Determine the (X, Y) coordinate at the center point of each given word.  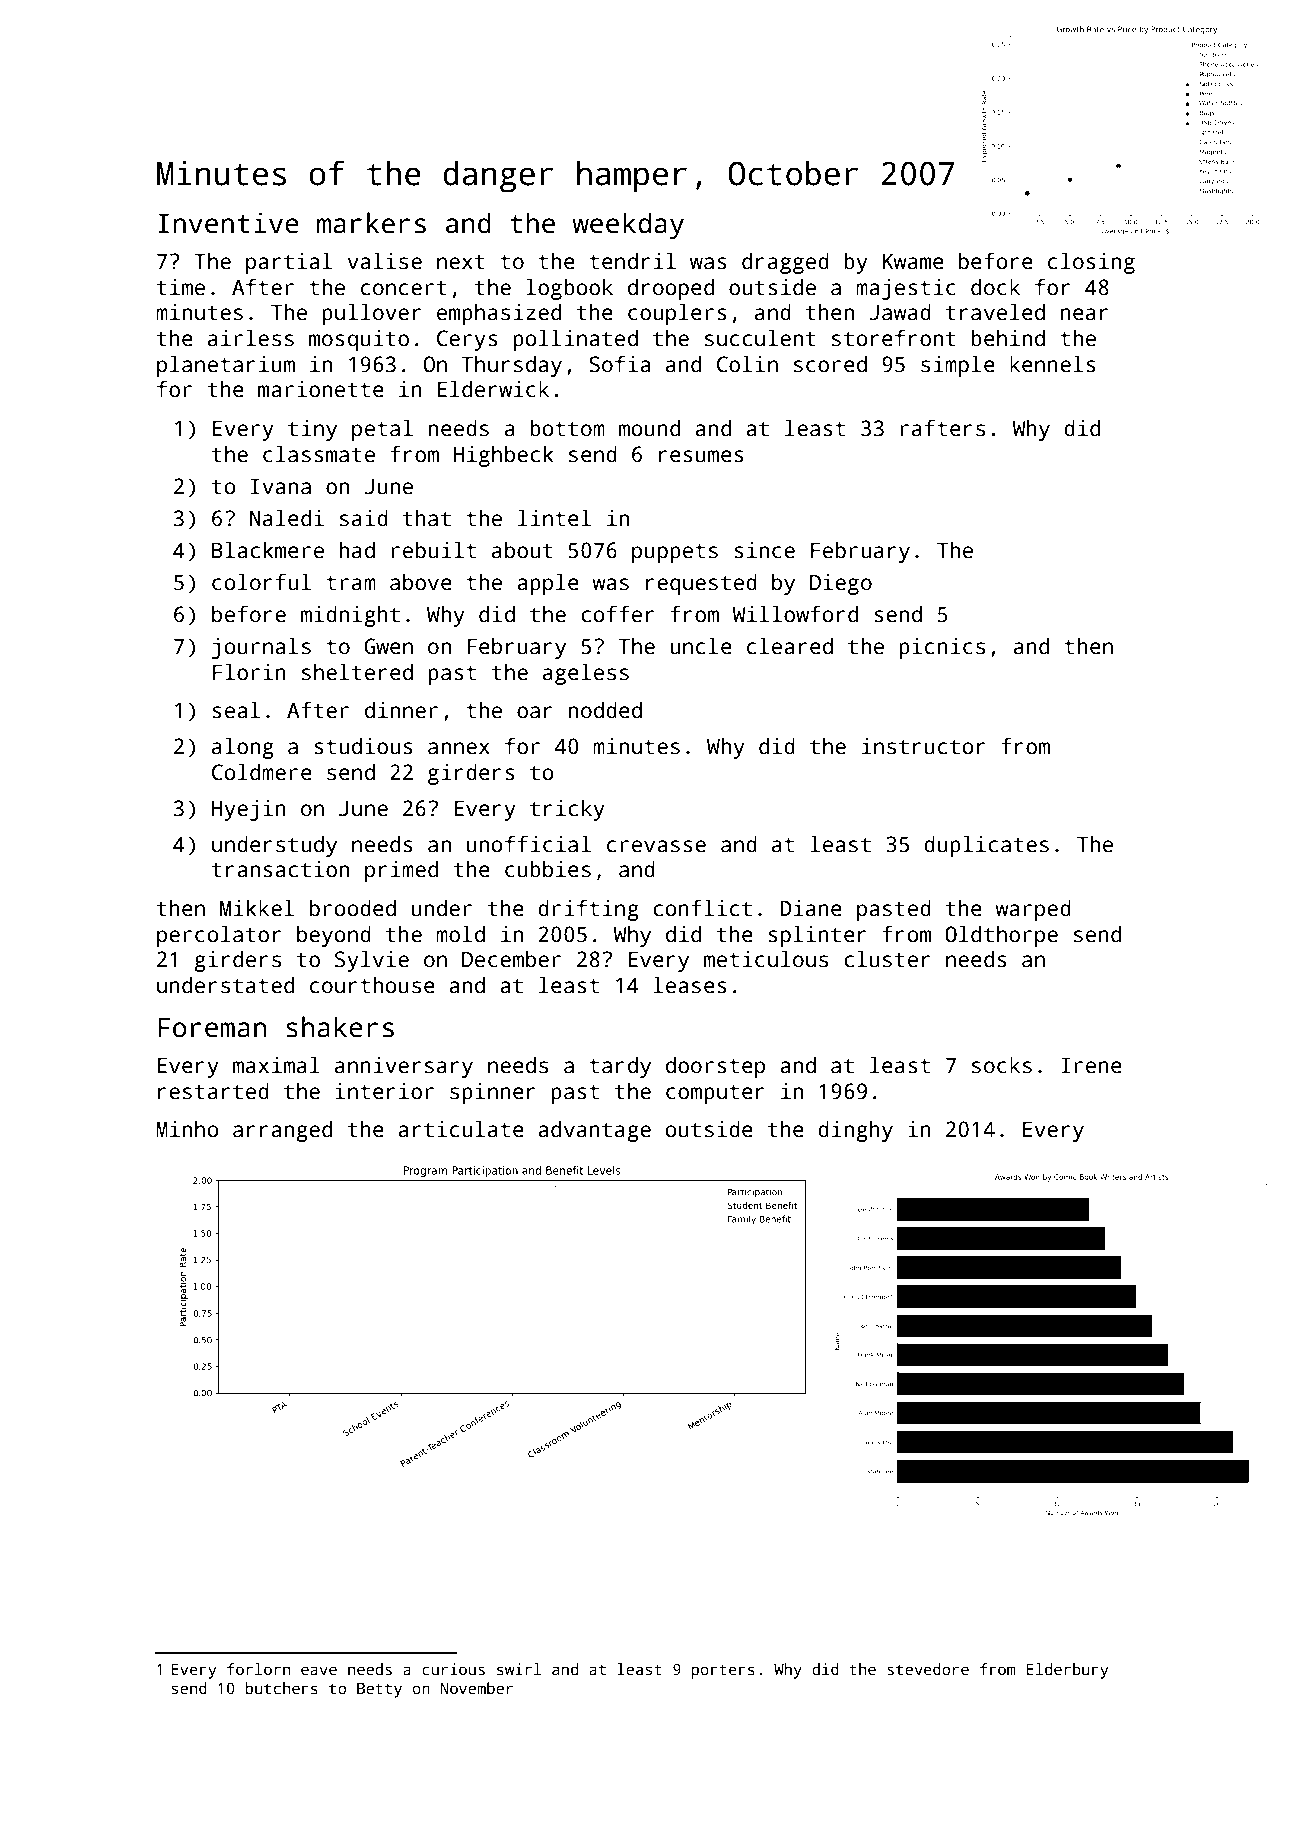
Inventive (228, 223)
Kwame (913, 261)
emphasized (499, 314)
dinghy (855, 1131)
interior (384, 1091)
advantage (594, 1131)
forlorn (258, 1669)
